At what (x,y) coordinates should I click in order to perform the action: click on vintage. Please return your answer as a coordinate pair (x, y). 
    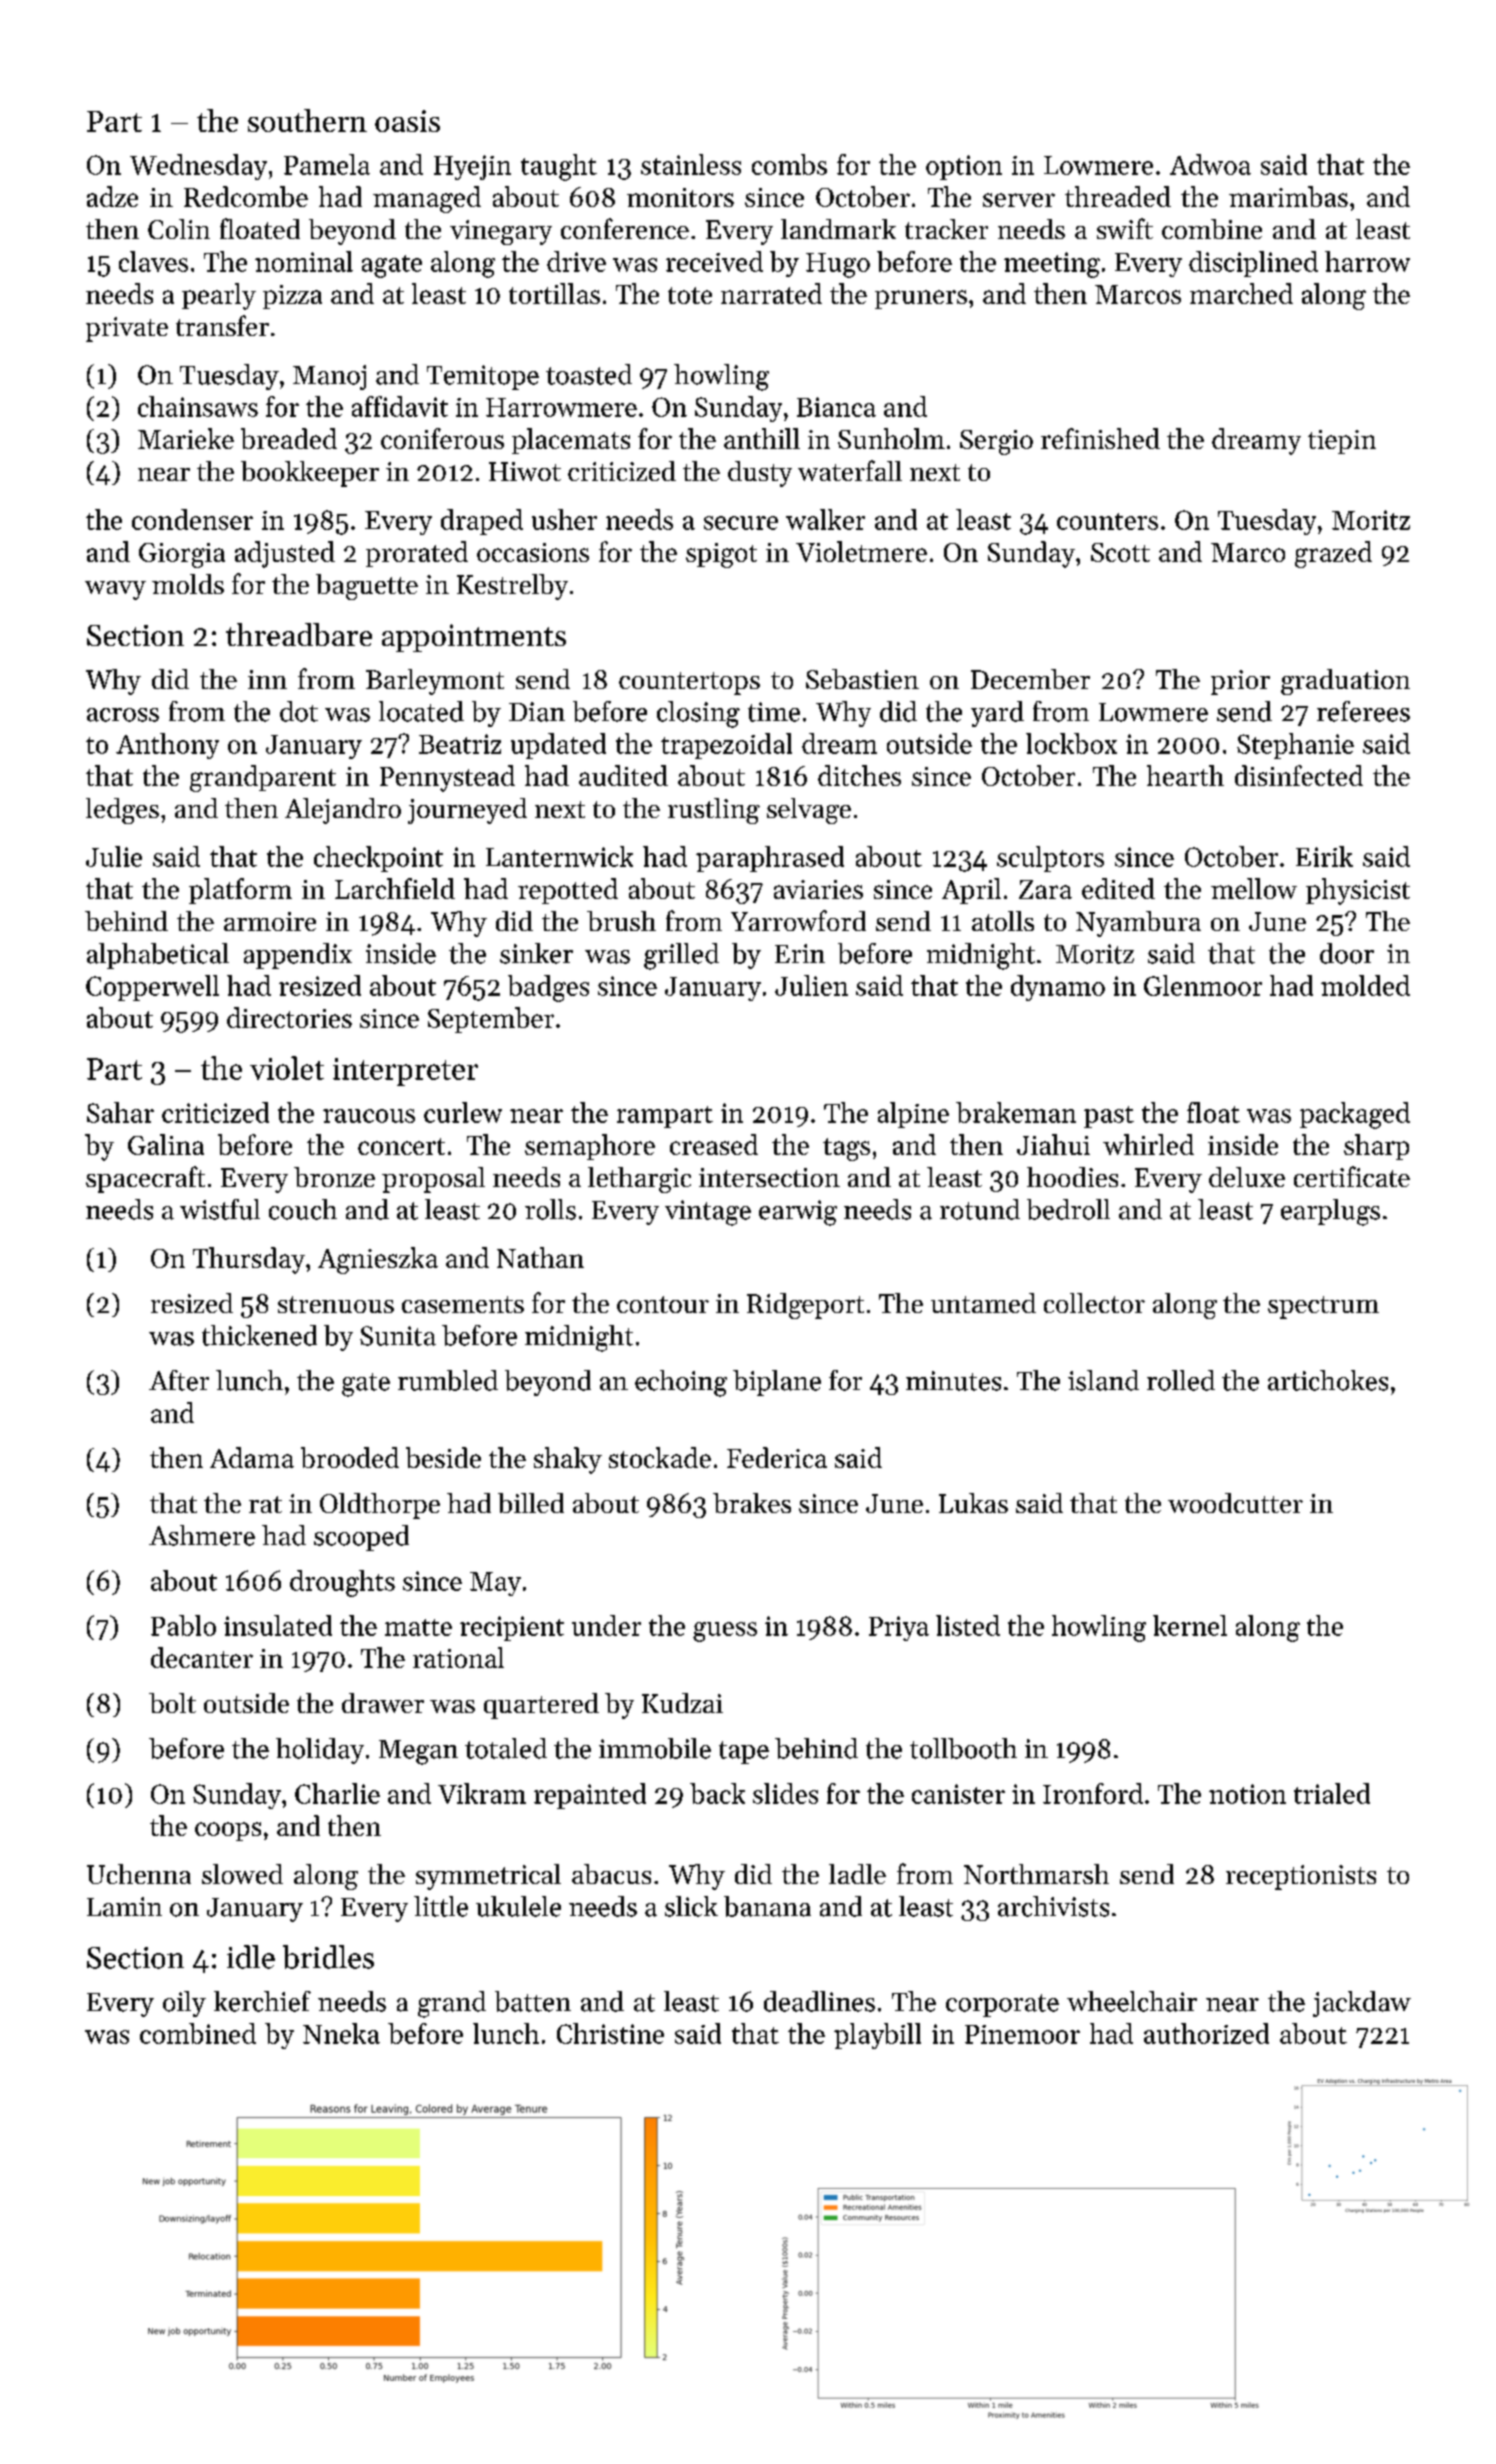
    Looking at the image, I should click on (708, 1213).
